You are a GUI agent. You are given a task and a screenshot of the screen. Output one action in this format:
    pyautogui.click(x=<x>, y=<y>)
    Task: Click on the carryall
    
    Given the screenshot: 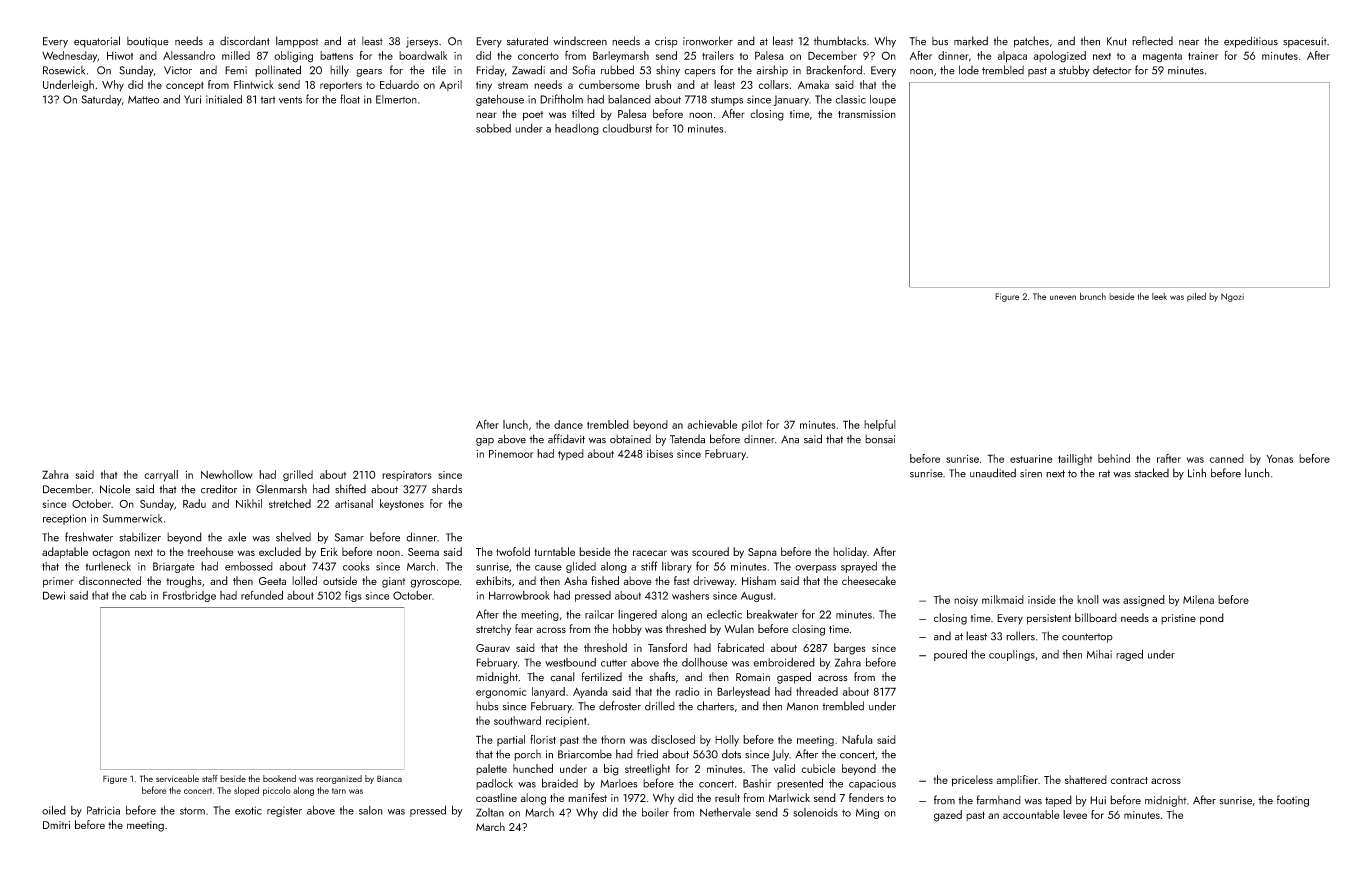 What is the action you would take?
    pyautogui.click(x=161, y=475)
